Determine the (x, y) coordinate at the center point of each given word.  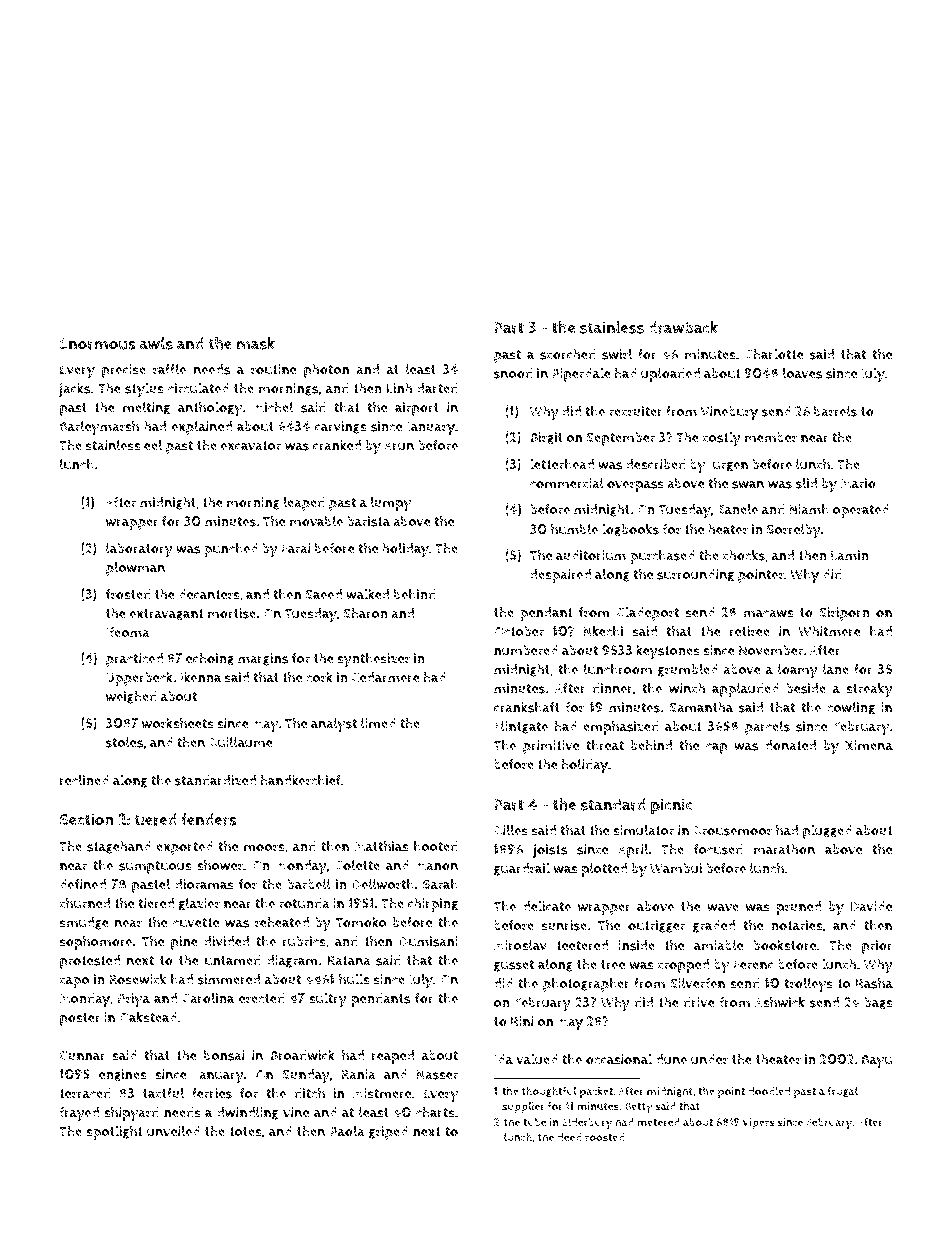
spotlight (114, 1132)
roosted (605, 1137)
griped (388, 1133)
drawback (683, 327)
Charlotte (774, 354)
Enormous (98, 344)
